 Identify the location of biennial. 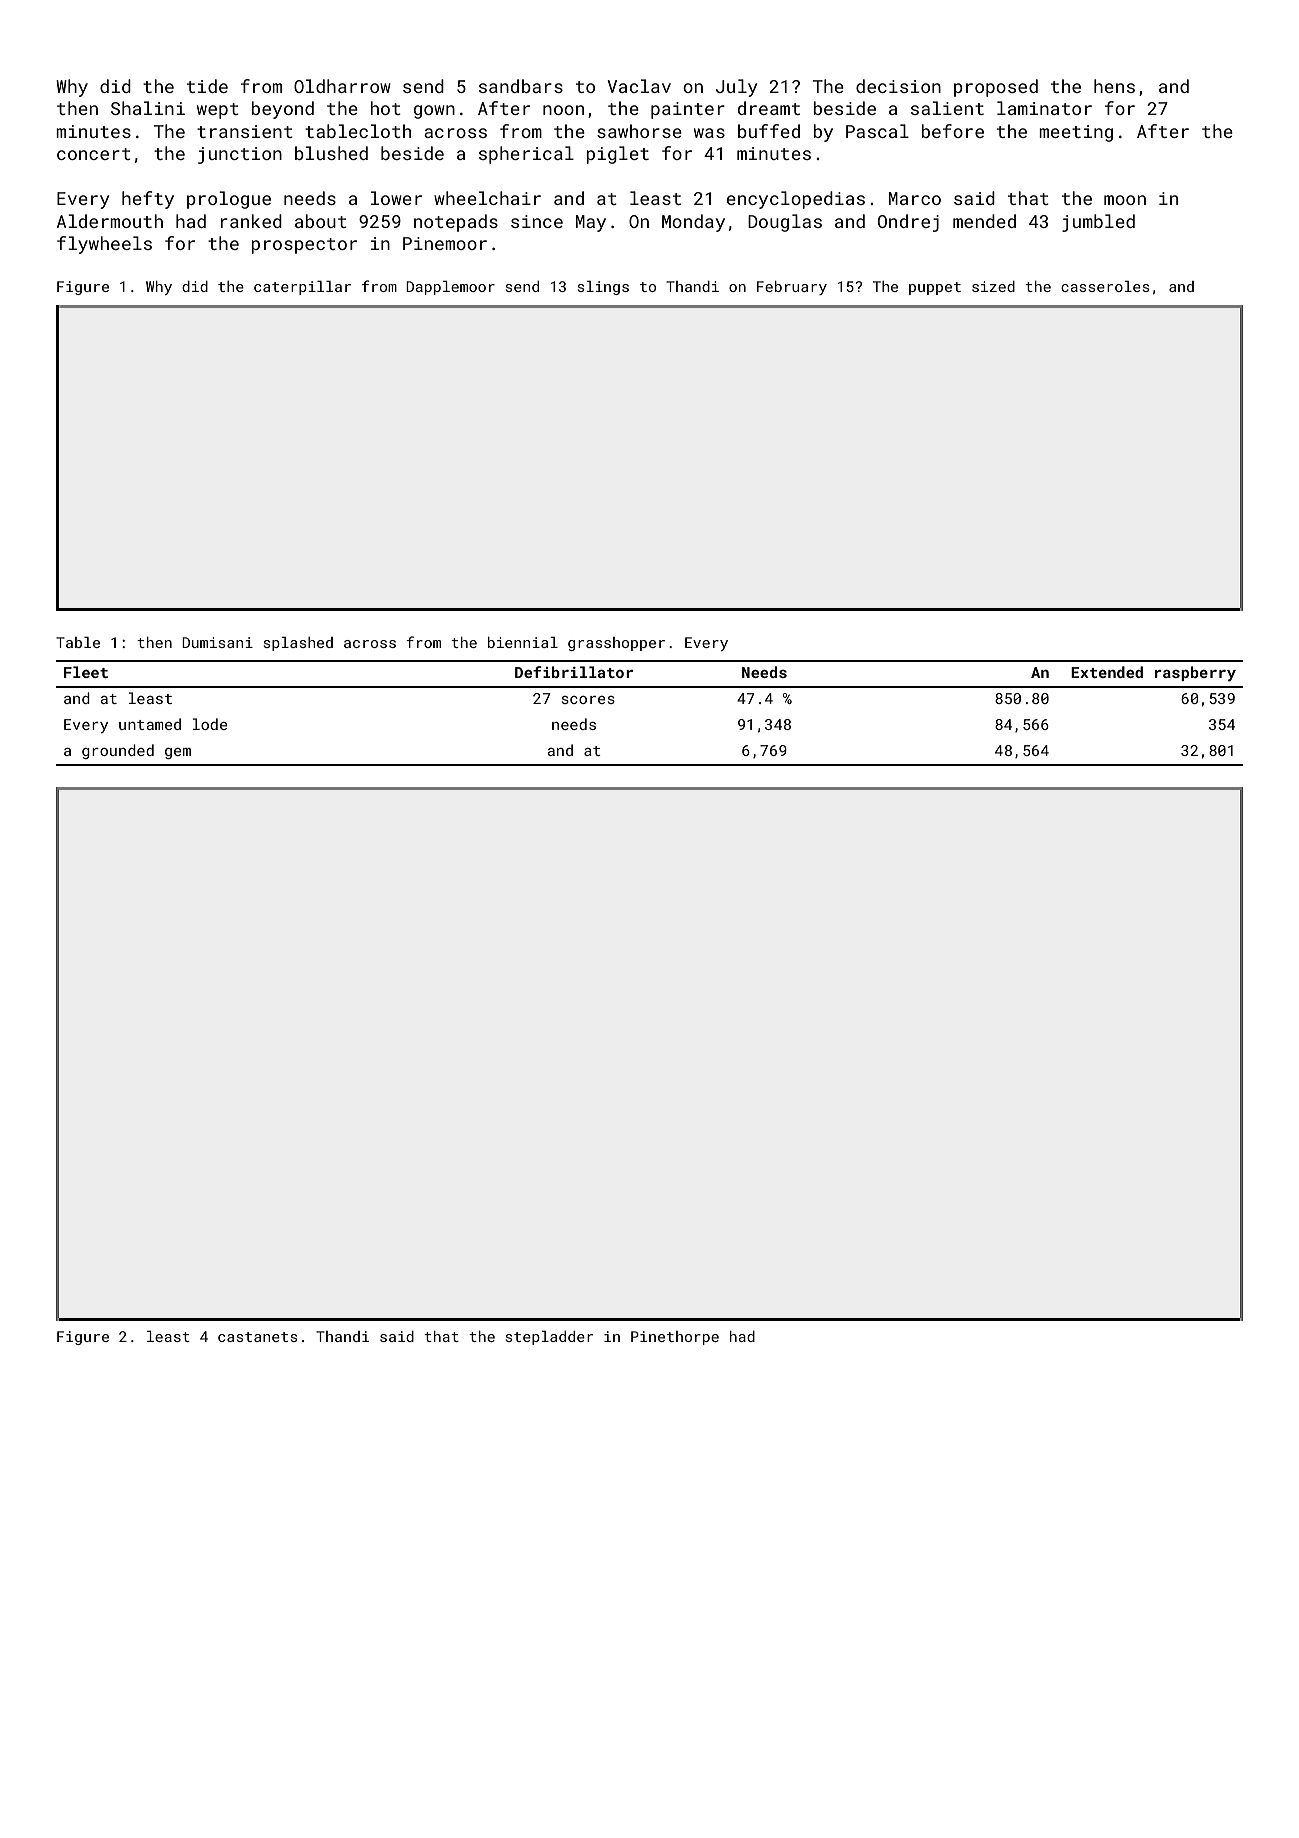
(523, 642).
